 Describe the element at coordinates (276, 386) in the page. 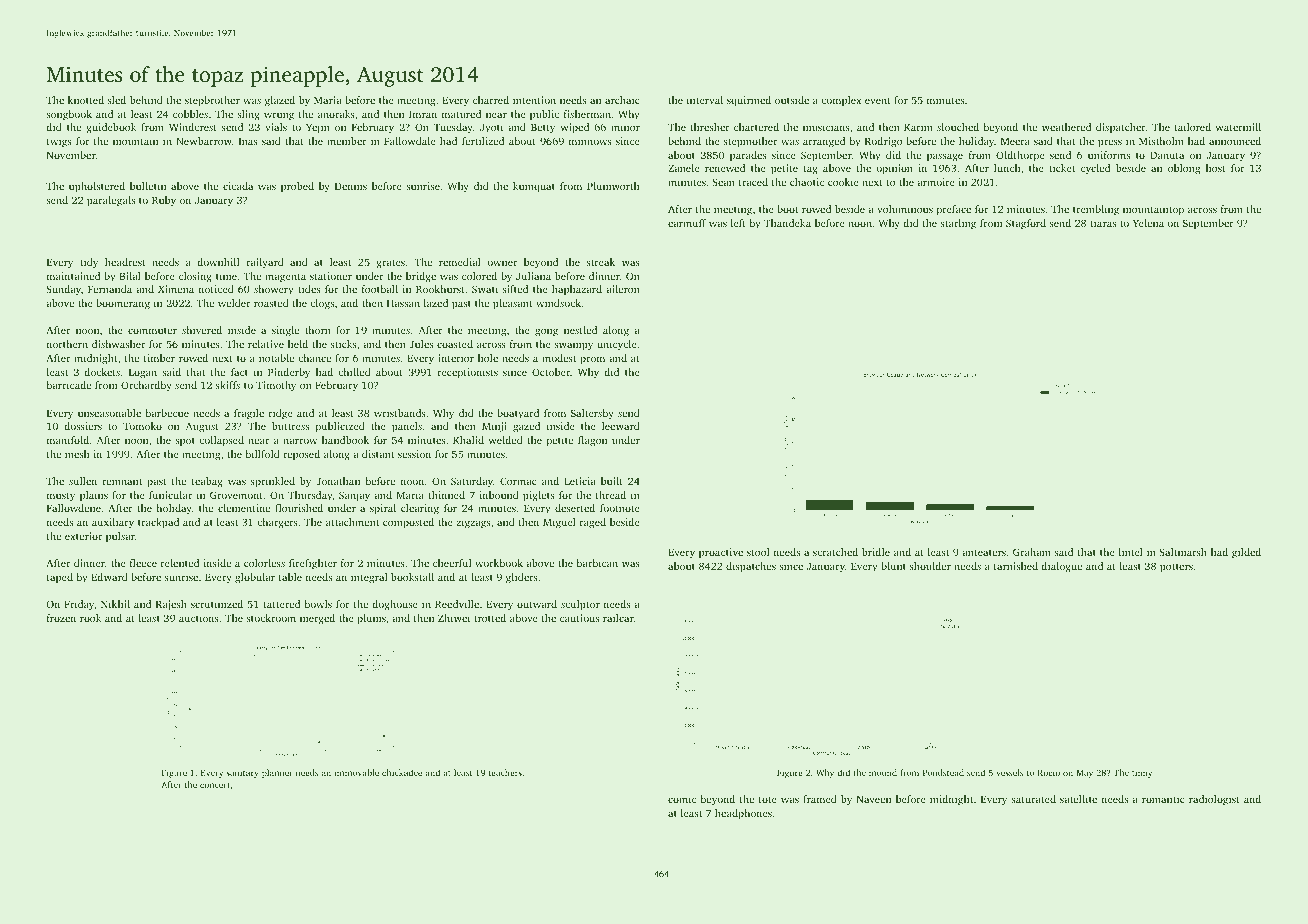

I see `Timothy` at that location.
